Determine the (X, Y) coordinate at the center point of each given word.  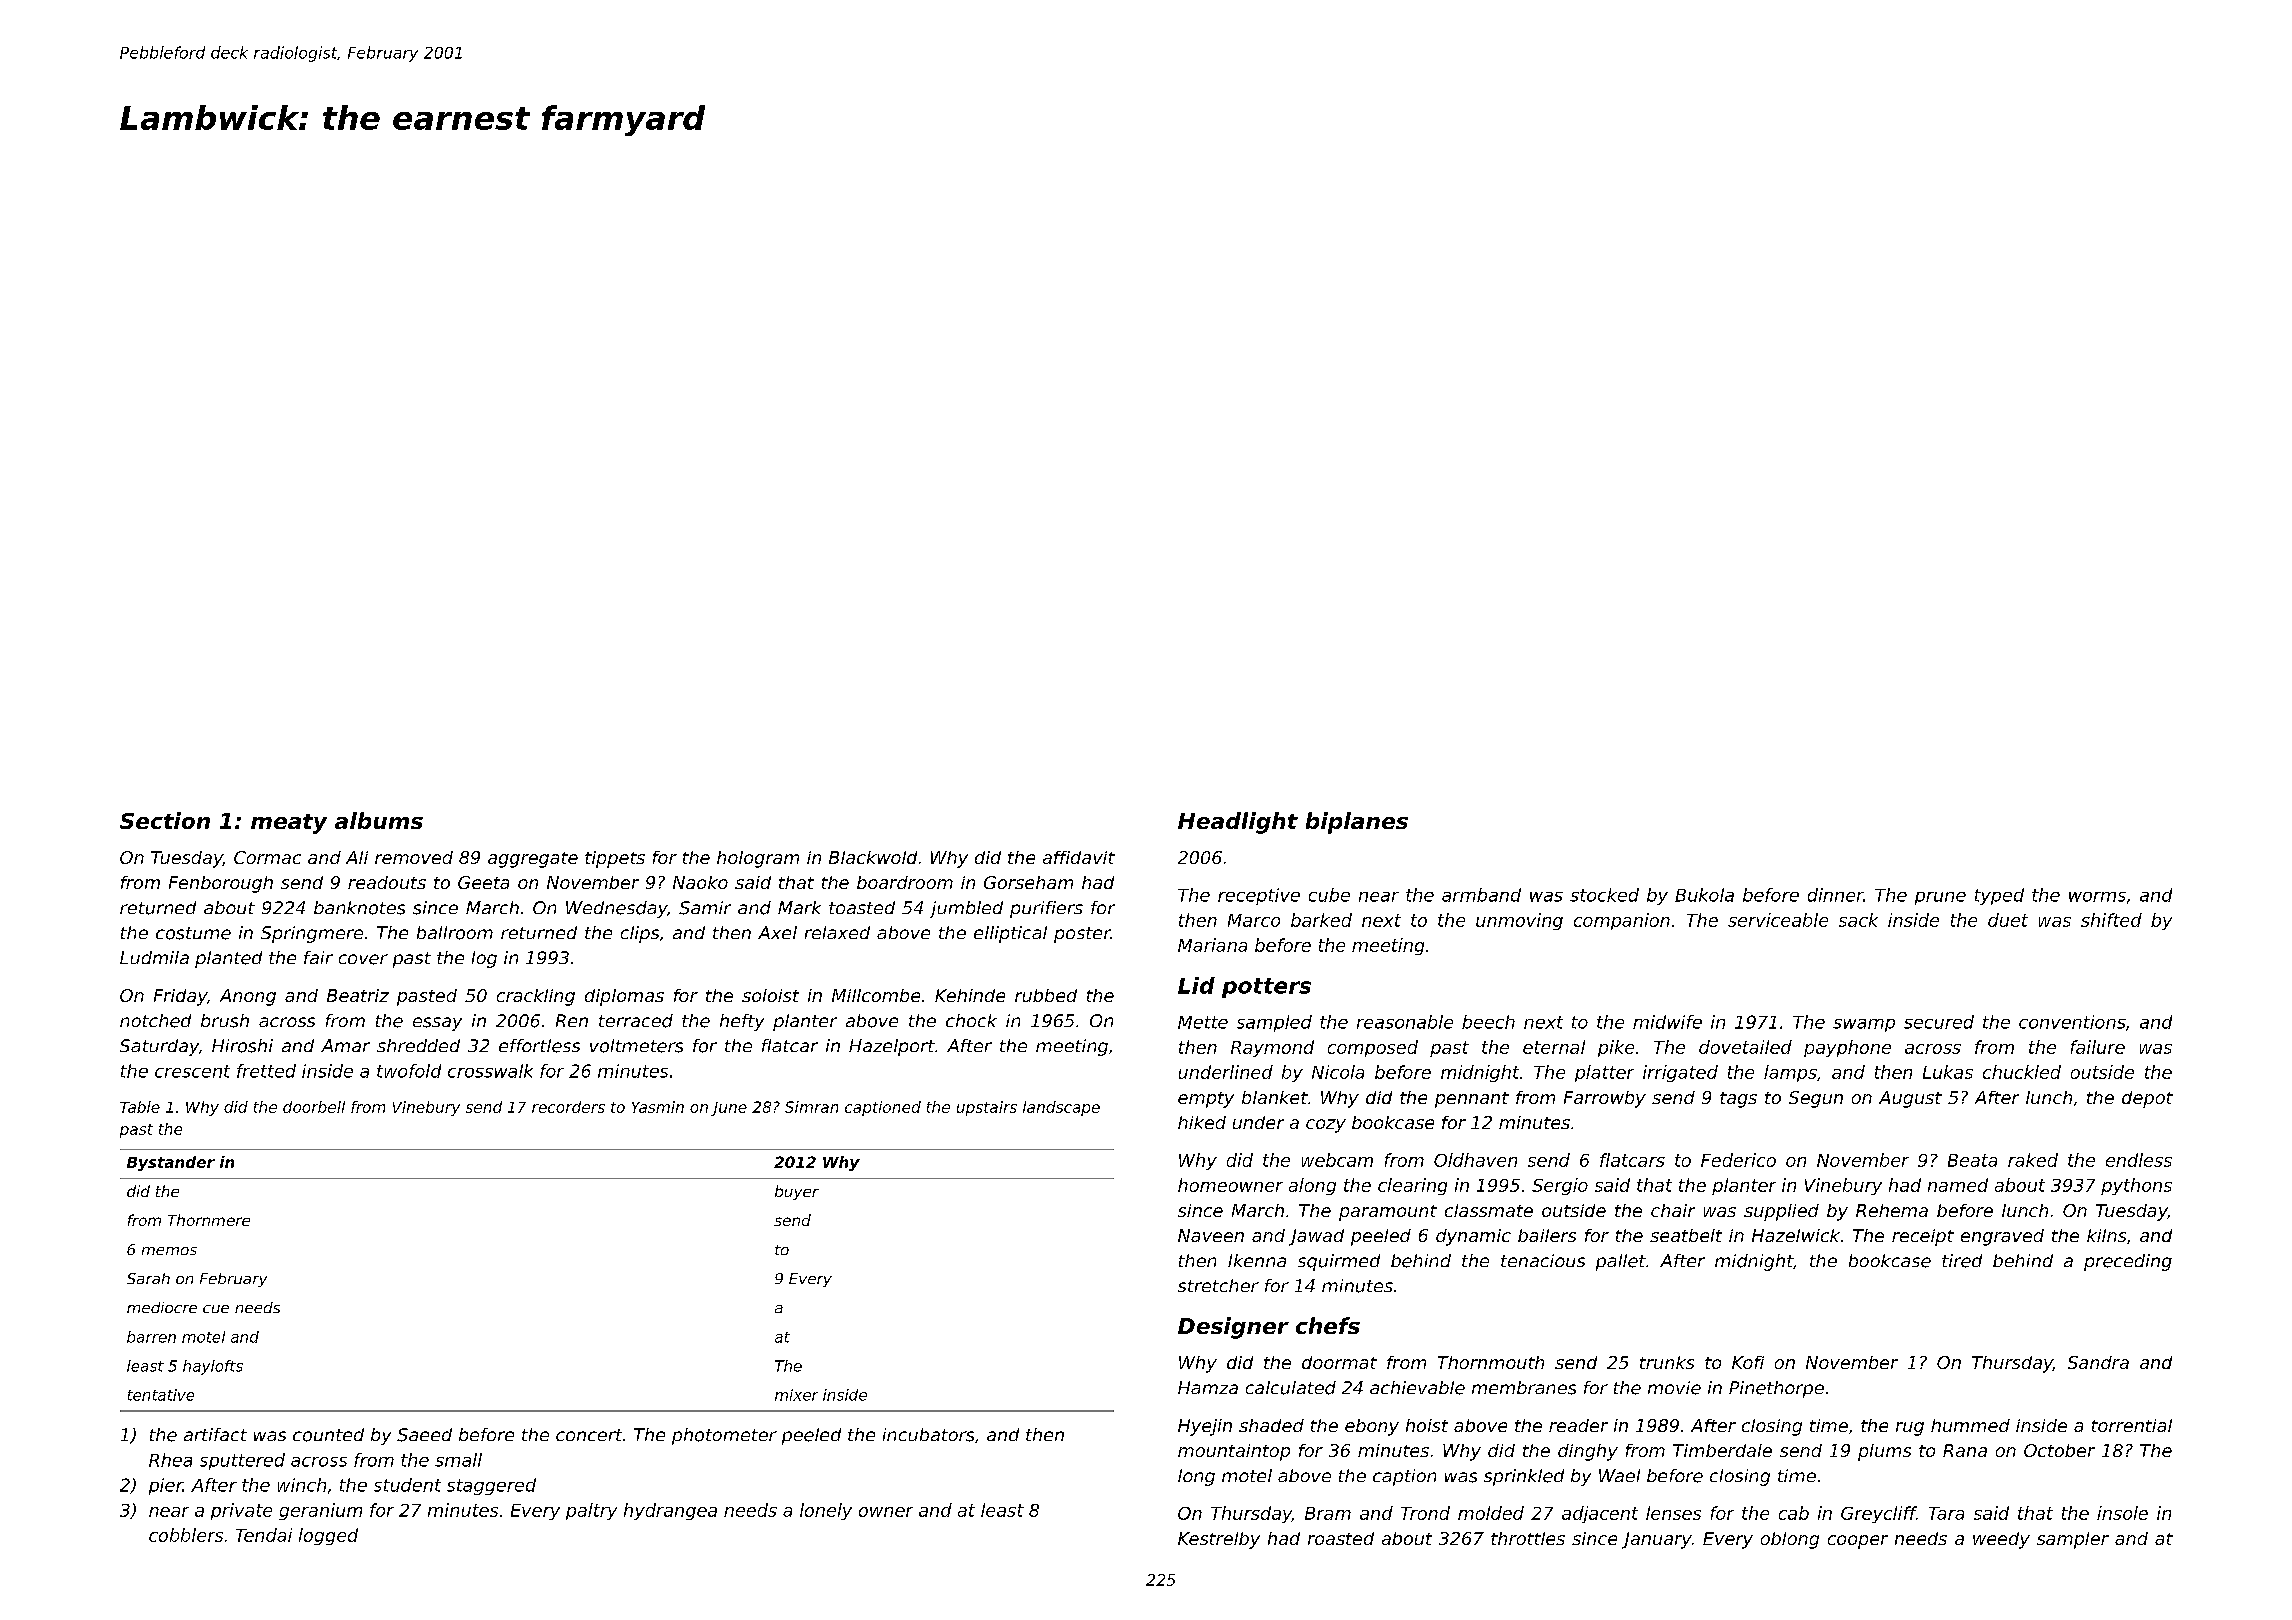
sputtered (242, 1461)
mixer (796, 1395)
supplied (1781, 1212)
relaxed (837, 932)
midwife (1667, 1022)
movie (1674, 1388)
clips (640, 934)
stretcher (1218, 1285)
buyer (797, 1192)
